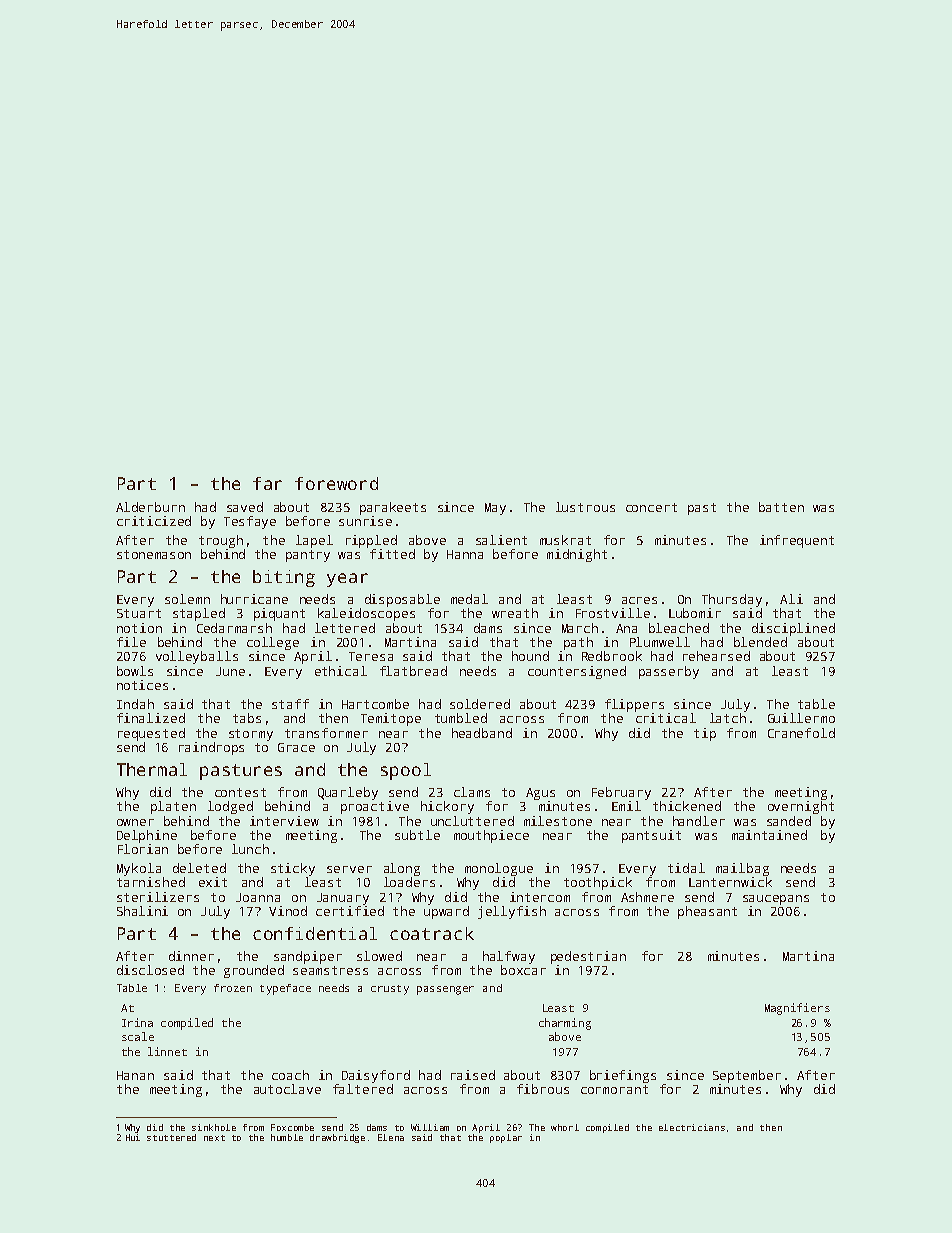 This screenshot has height=1233, width=952. I want to click on muskrat, so click(565, 540).
